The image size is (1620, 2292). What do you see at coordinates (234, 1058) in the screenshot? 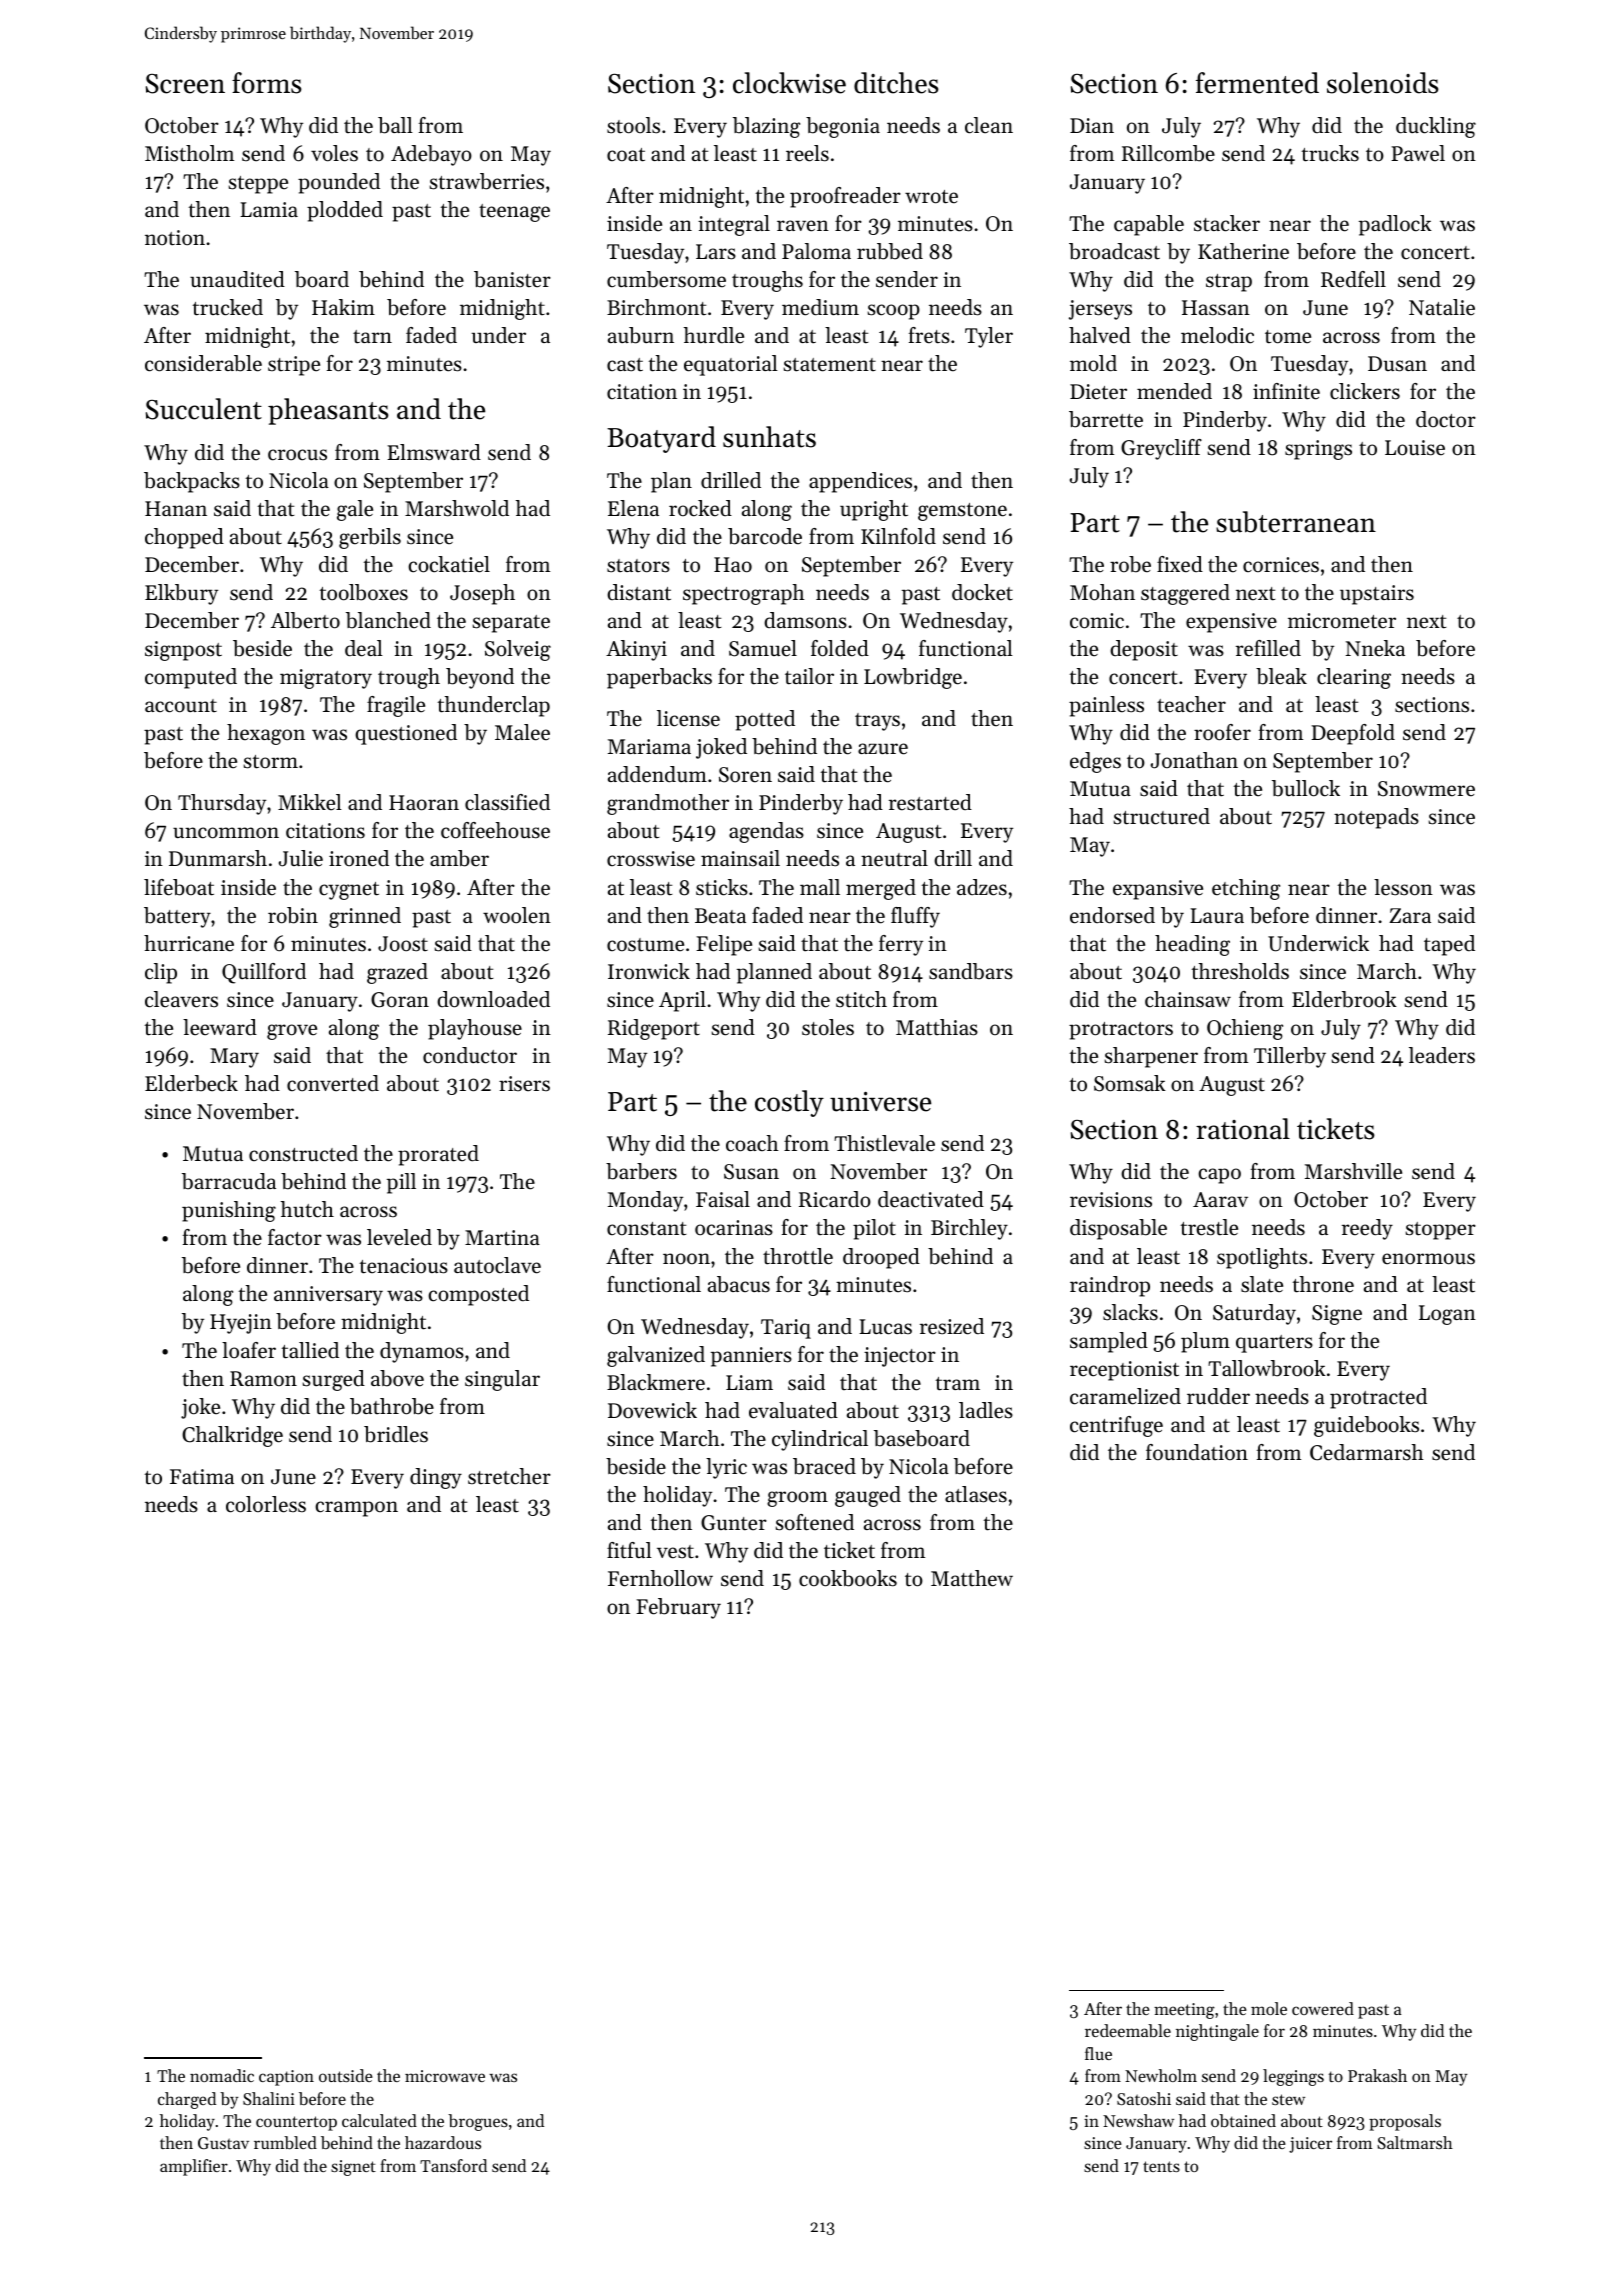
I see `Mary` at bounding box center [234, 1058].
